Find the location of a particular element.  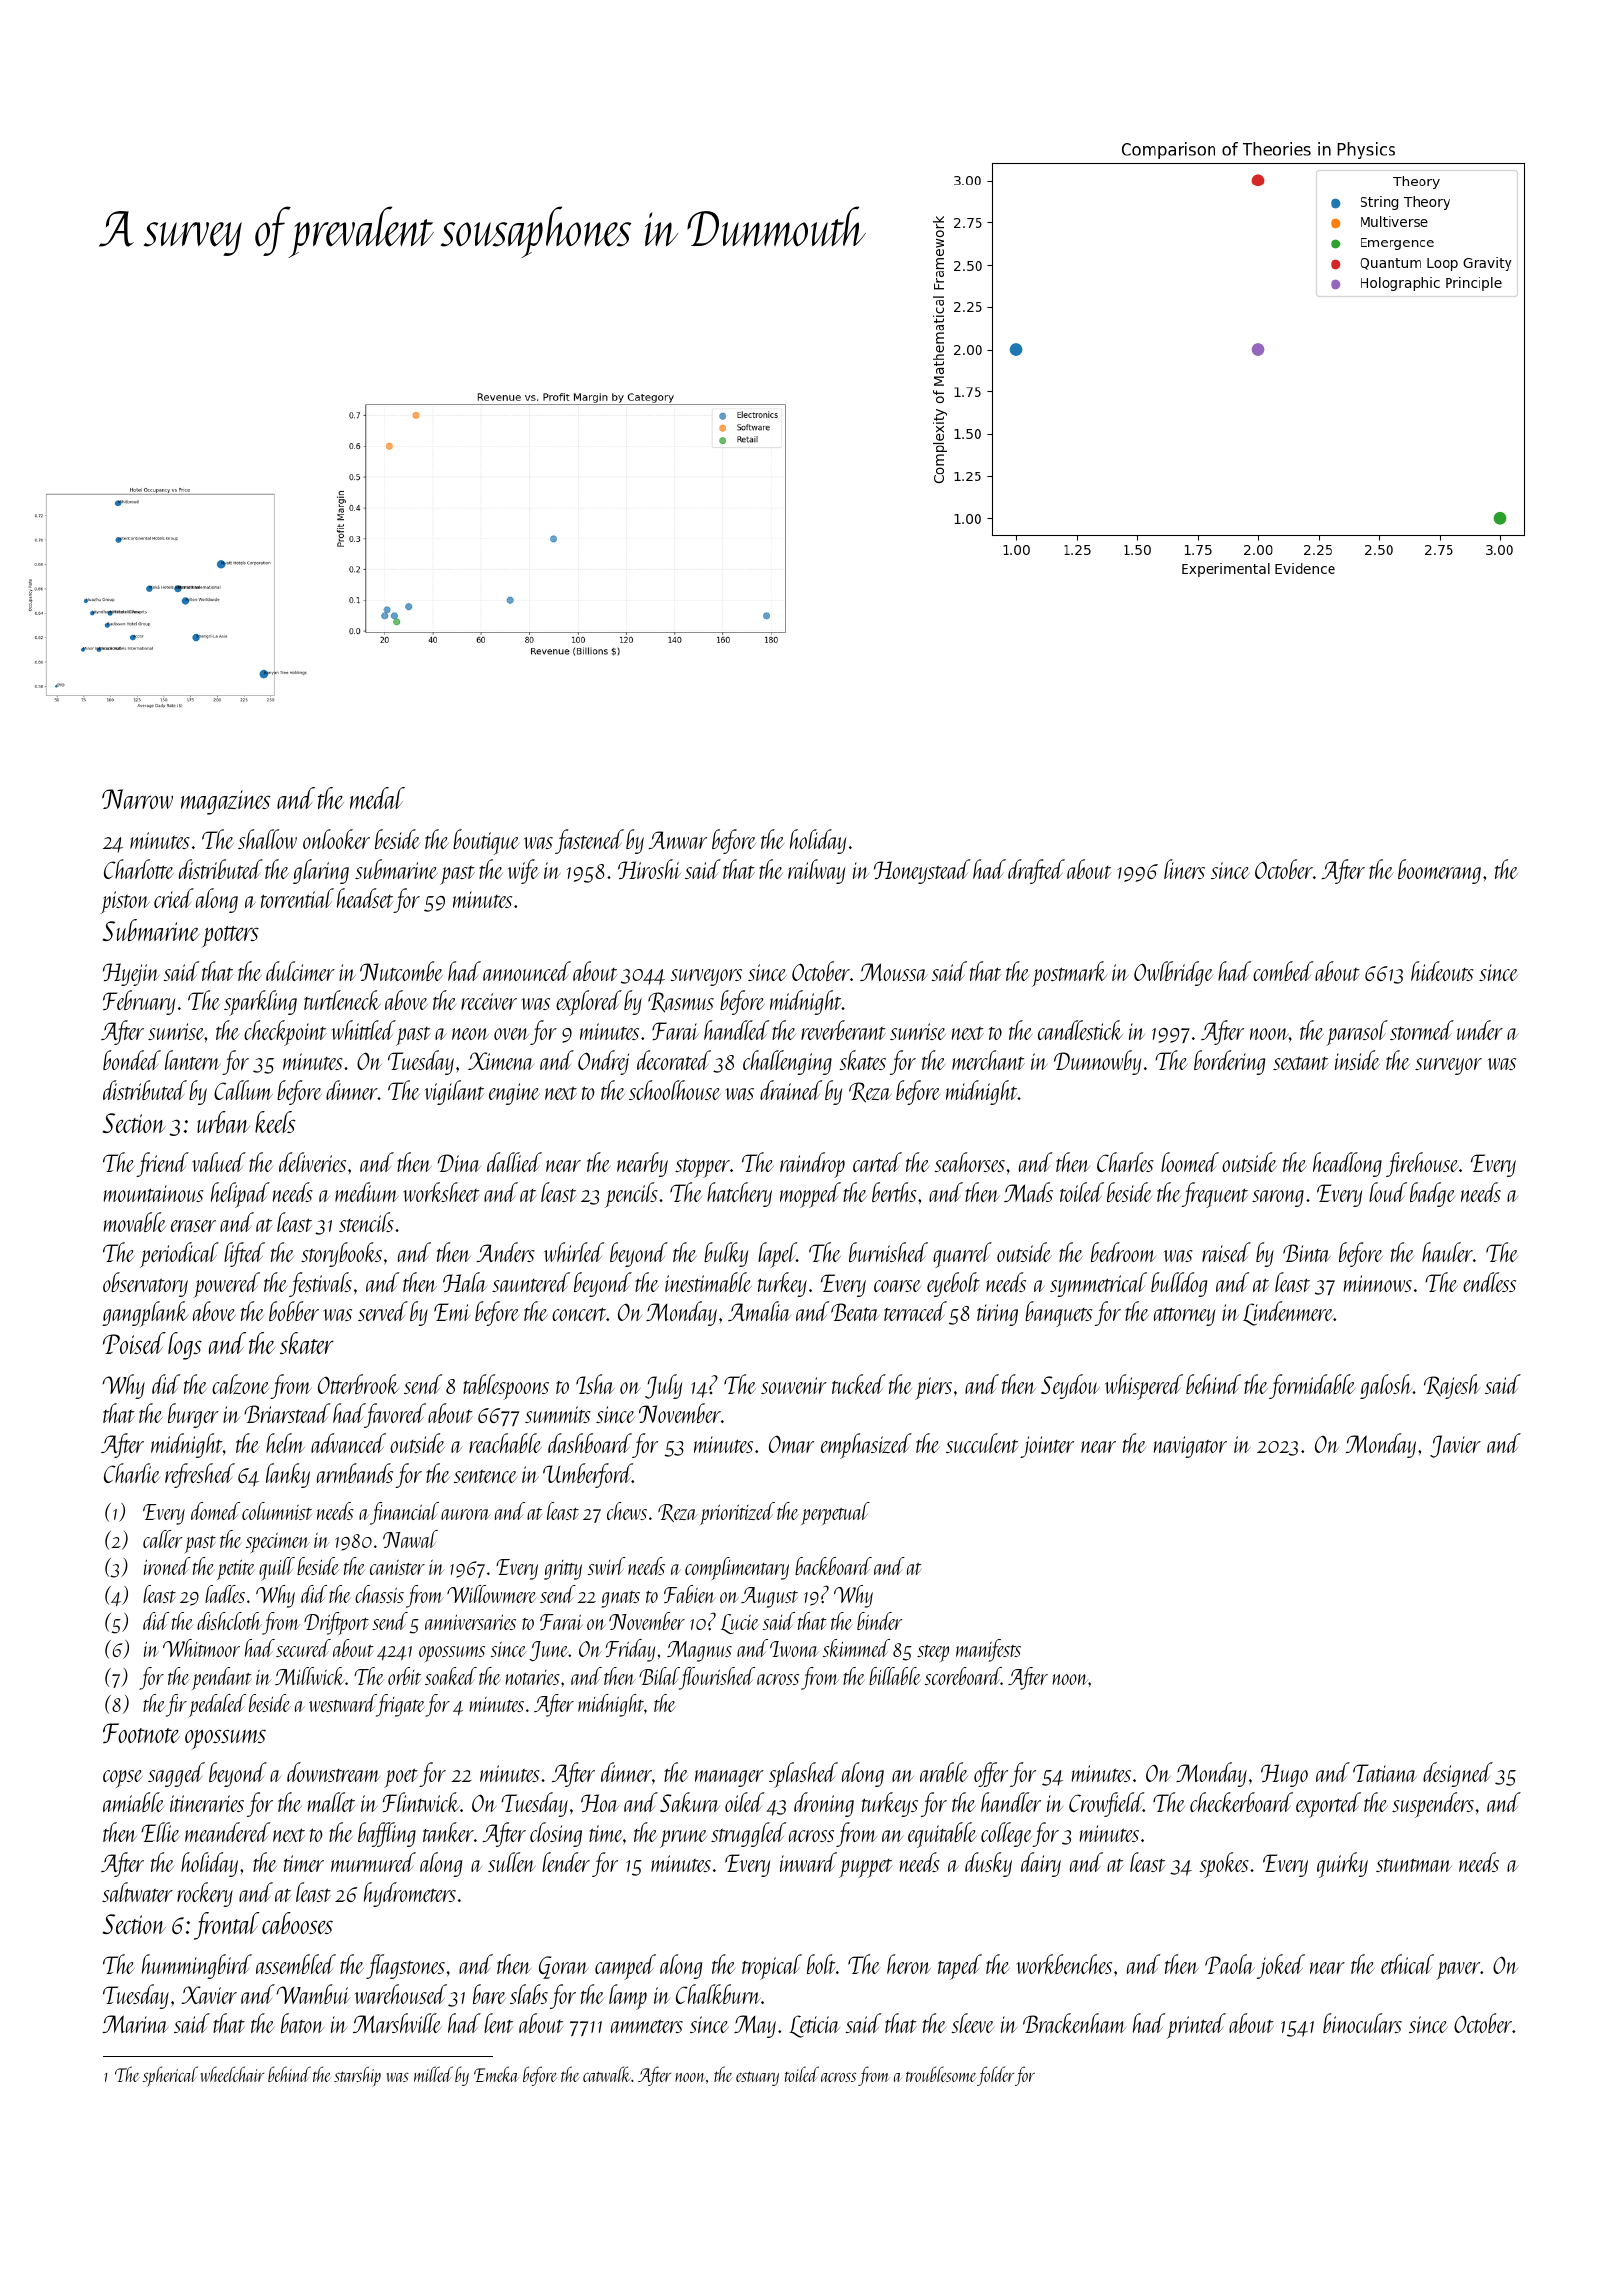

Nawal is located at coordinates (410, 1539).
